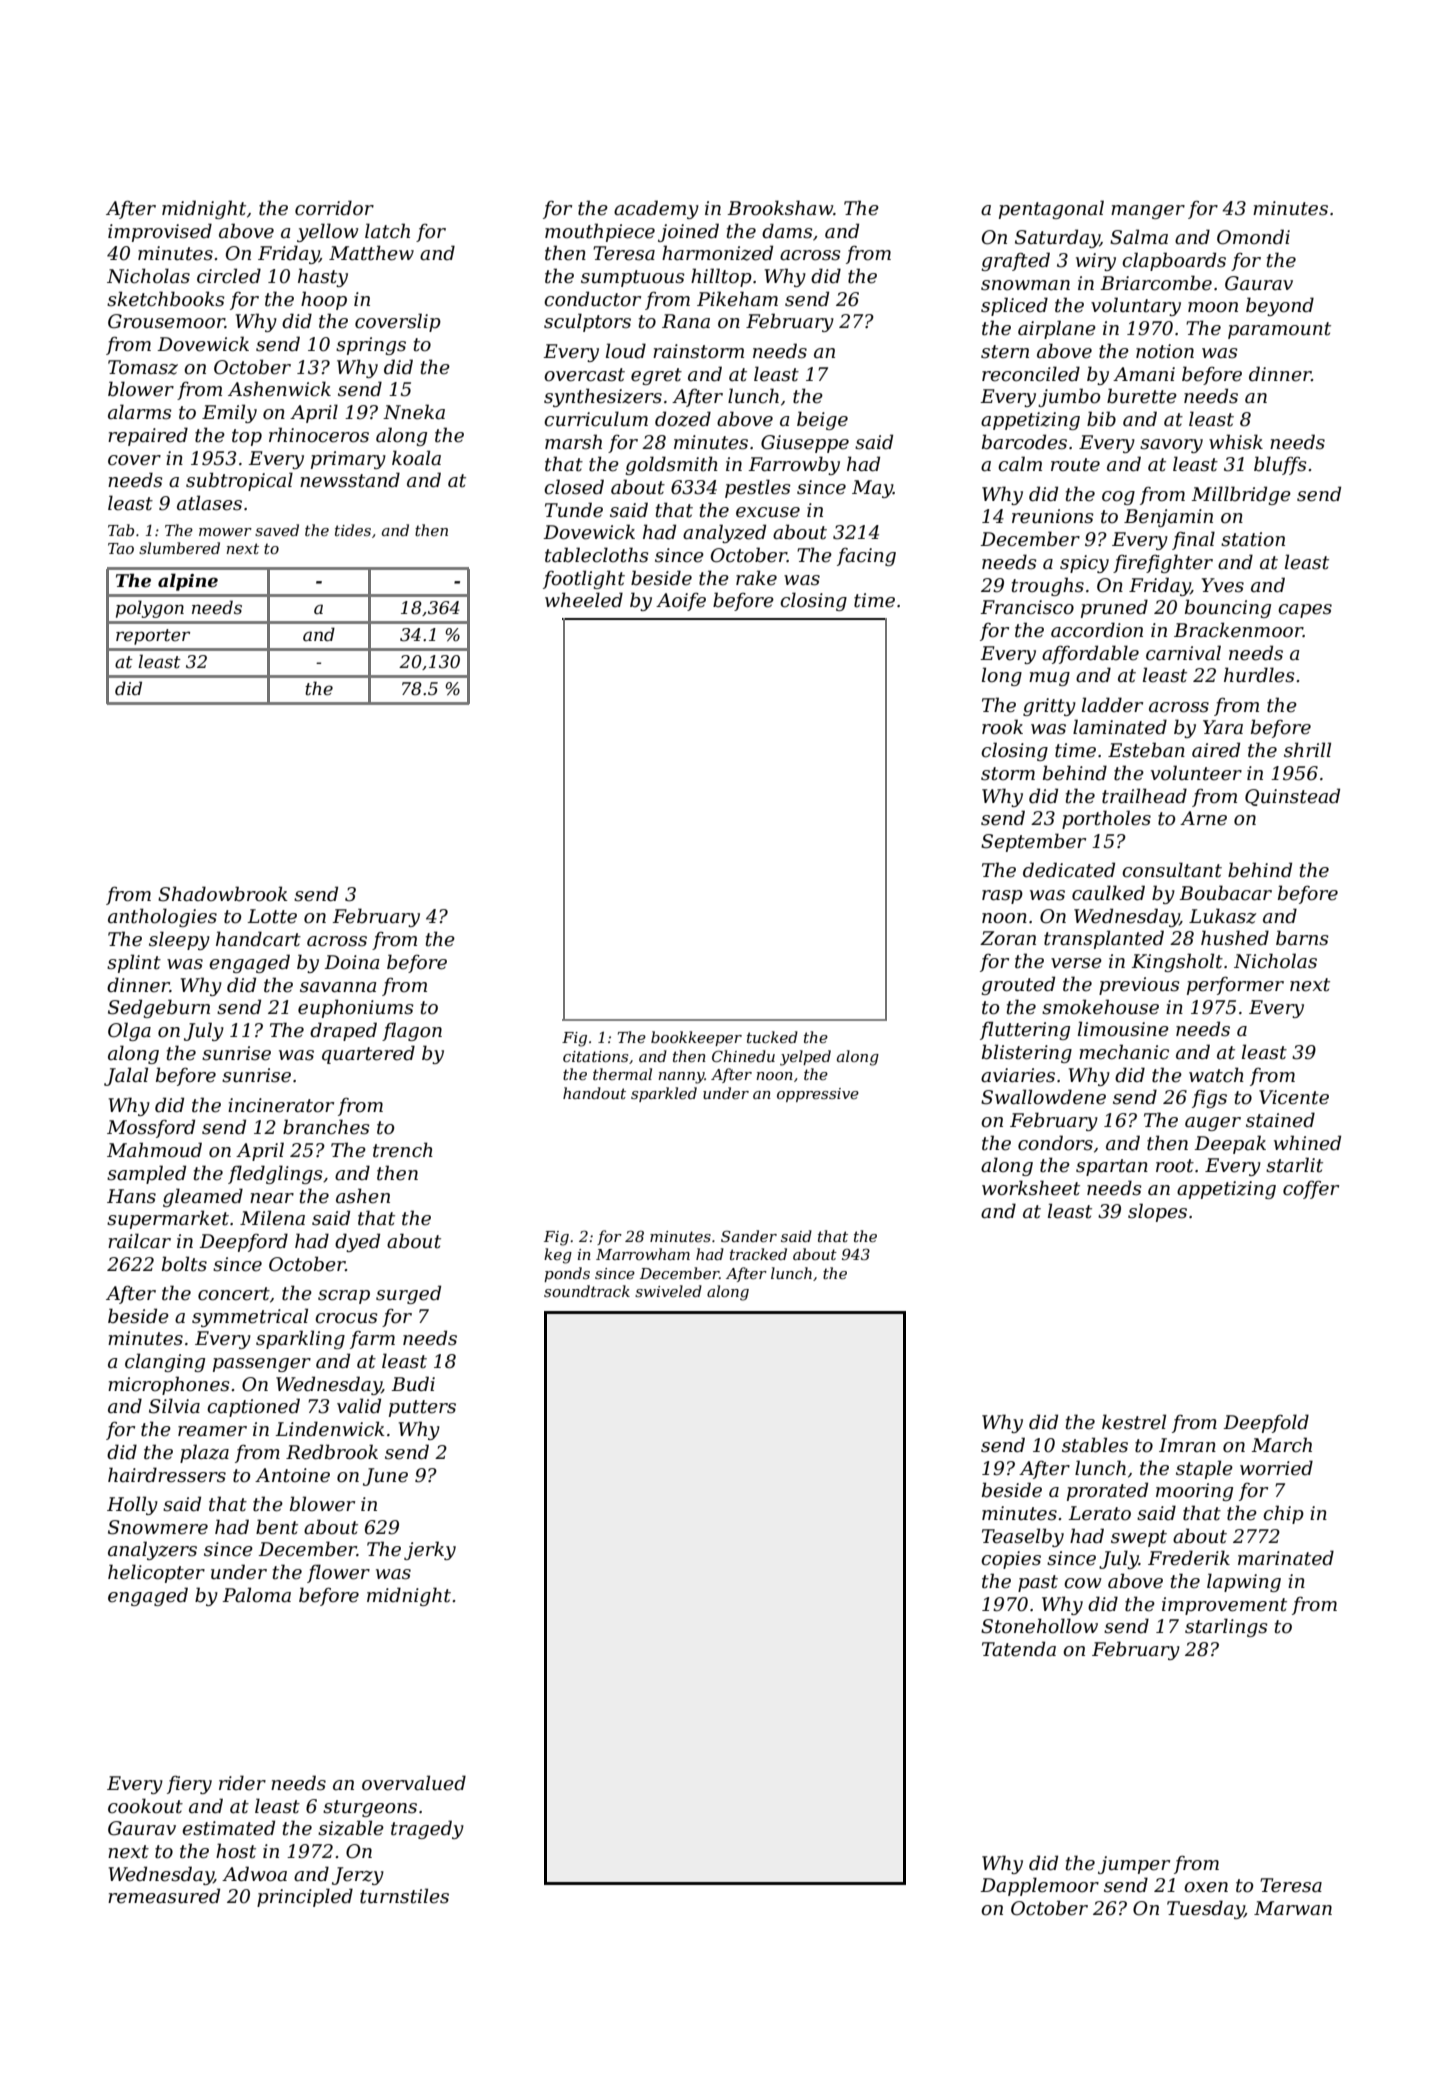 This image has height=2100, width=1450. What do you see at coordinates (584, 375) in the image?
I see `overcast` at bounding box center [584, 375].
